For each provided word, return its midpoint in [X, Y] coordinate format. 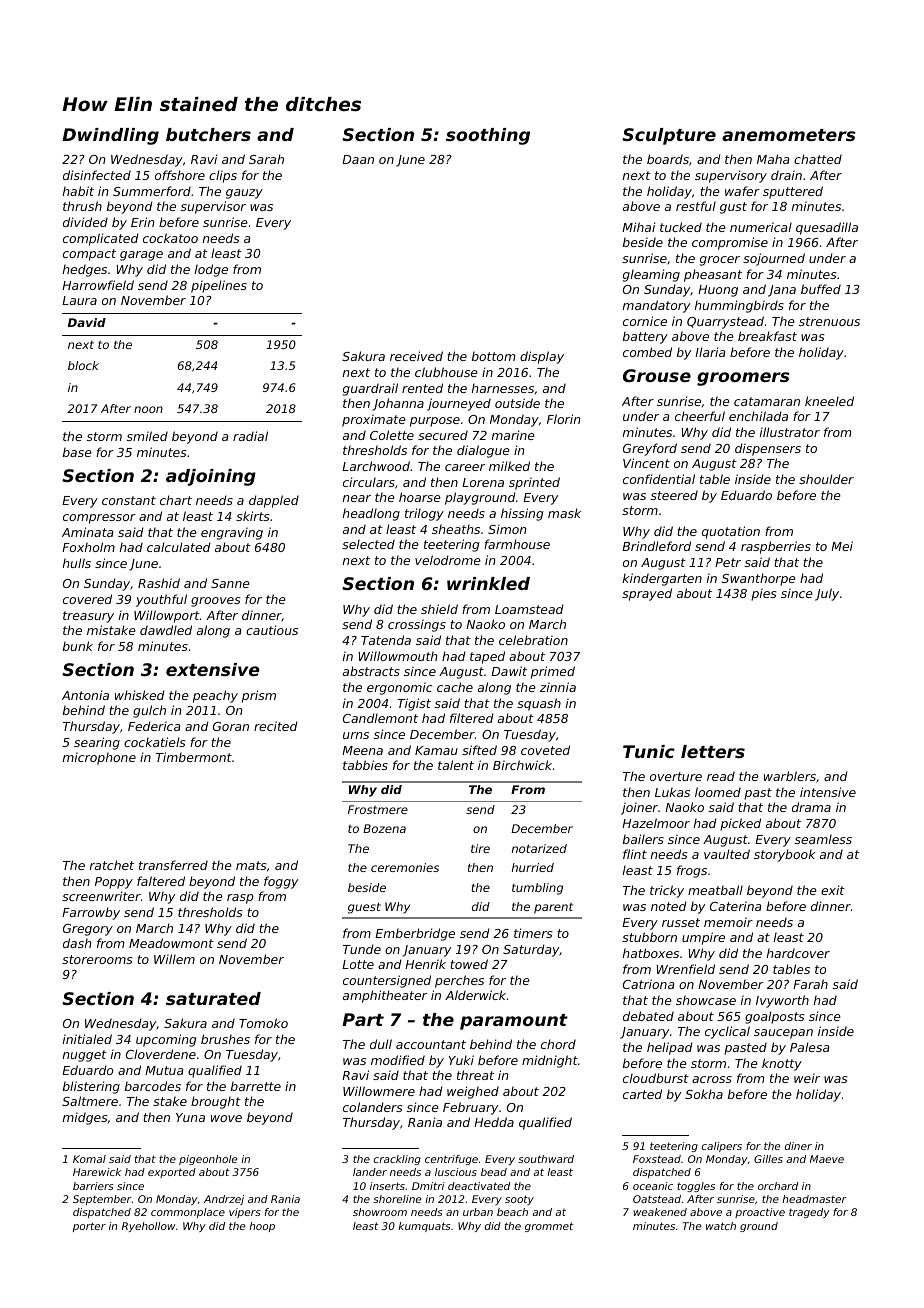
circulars [369, 482]
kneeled [829, 401]
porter [89, 1227]
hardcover [798, 953]
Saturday [531, 950]
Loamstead [529, 609]
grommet [549, 1227]
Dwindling [110, 136]
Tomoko [263, 1023]
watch [721, 1226]
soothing [488, 136]
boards [668, 159]
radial [250, 436]
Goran [231, 726]
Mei [842, 546]
